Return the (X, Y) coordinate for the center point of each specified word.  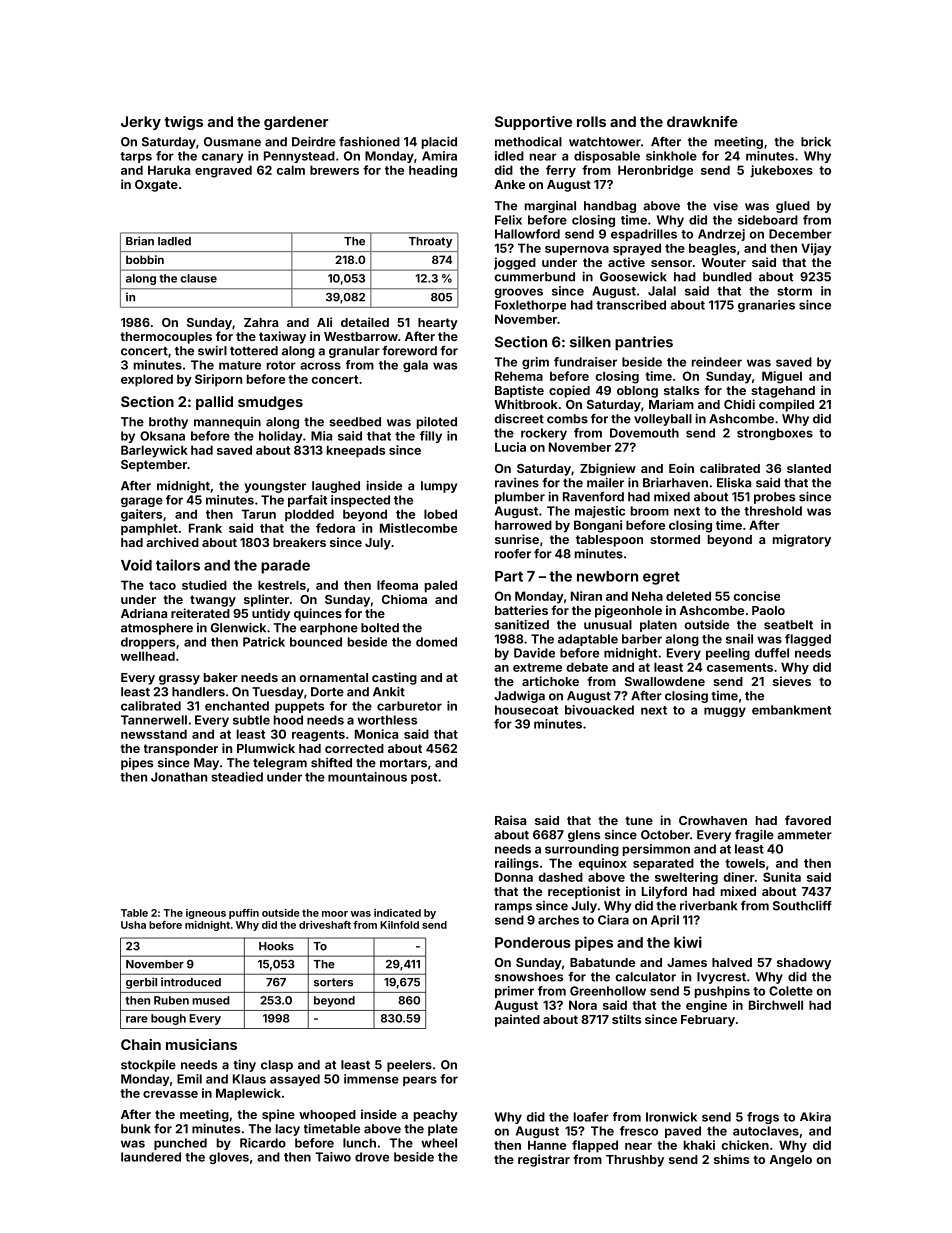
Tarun (258, 514)
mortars (403, 763)
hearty (438, 324)
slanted (809, 468)
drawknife (702, 121)
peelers (409, 1066)
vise (725, 206)
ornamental (333, 677)
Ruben (171, 1000)
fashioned (369, 141)
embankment (791, 710)
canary (222, 158)
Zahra (261, 322)
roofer (513, 554)
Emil (189, 1079)
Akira (815, 1117)
